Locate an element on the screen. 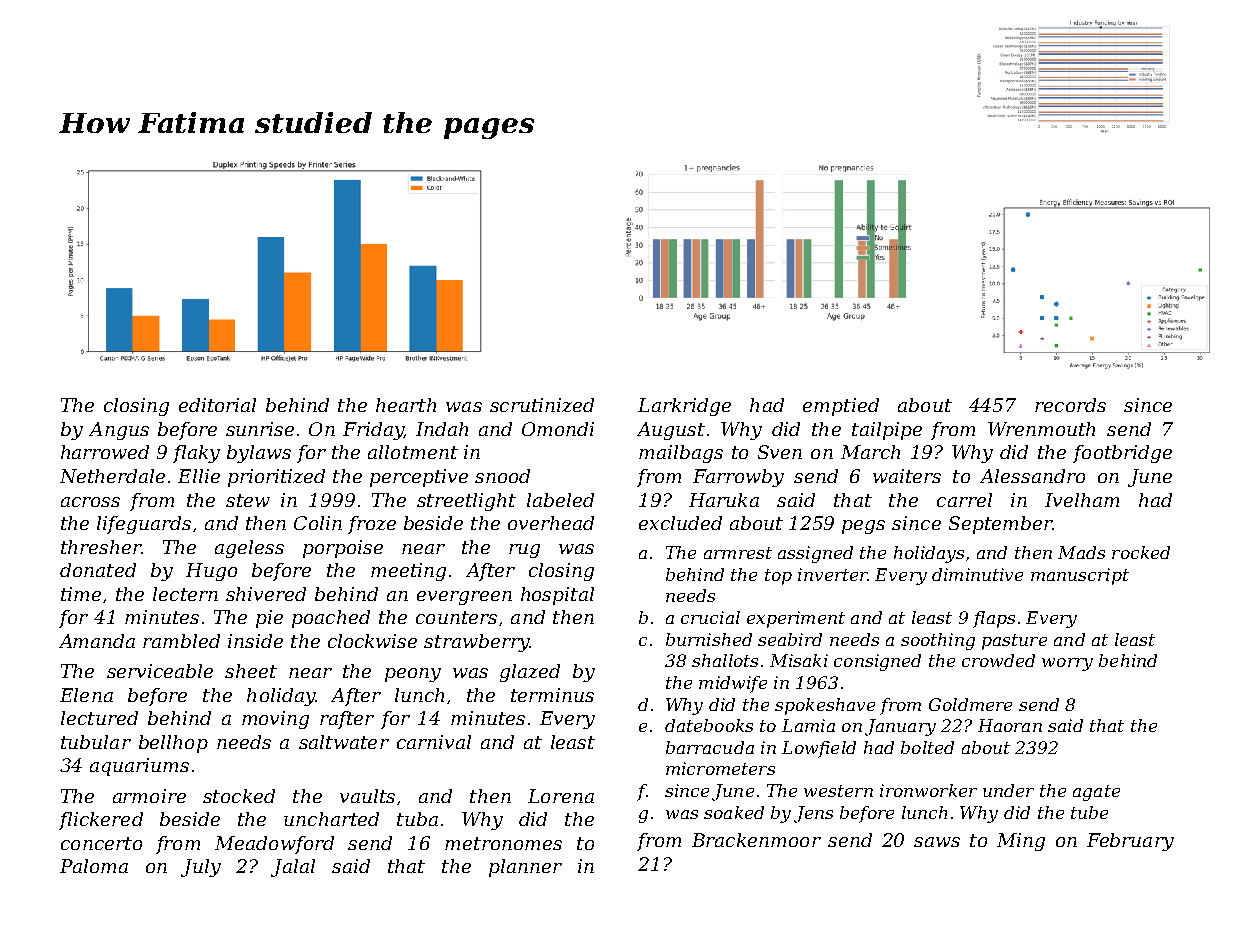 The height and width of the screenshot is (952, 1233). Lamia is located at coordinates (808, 725).
